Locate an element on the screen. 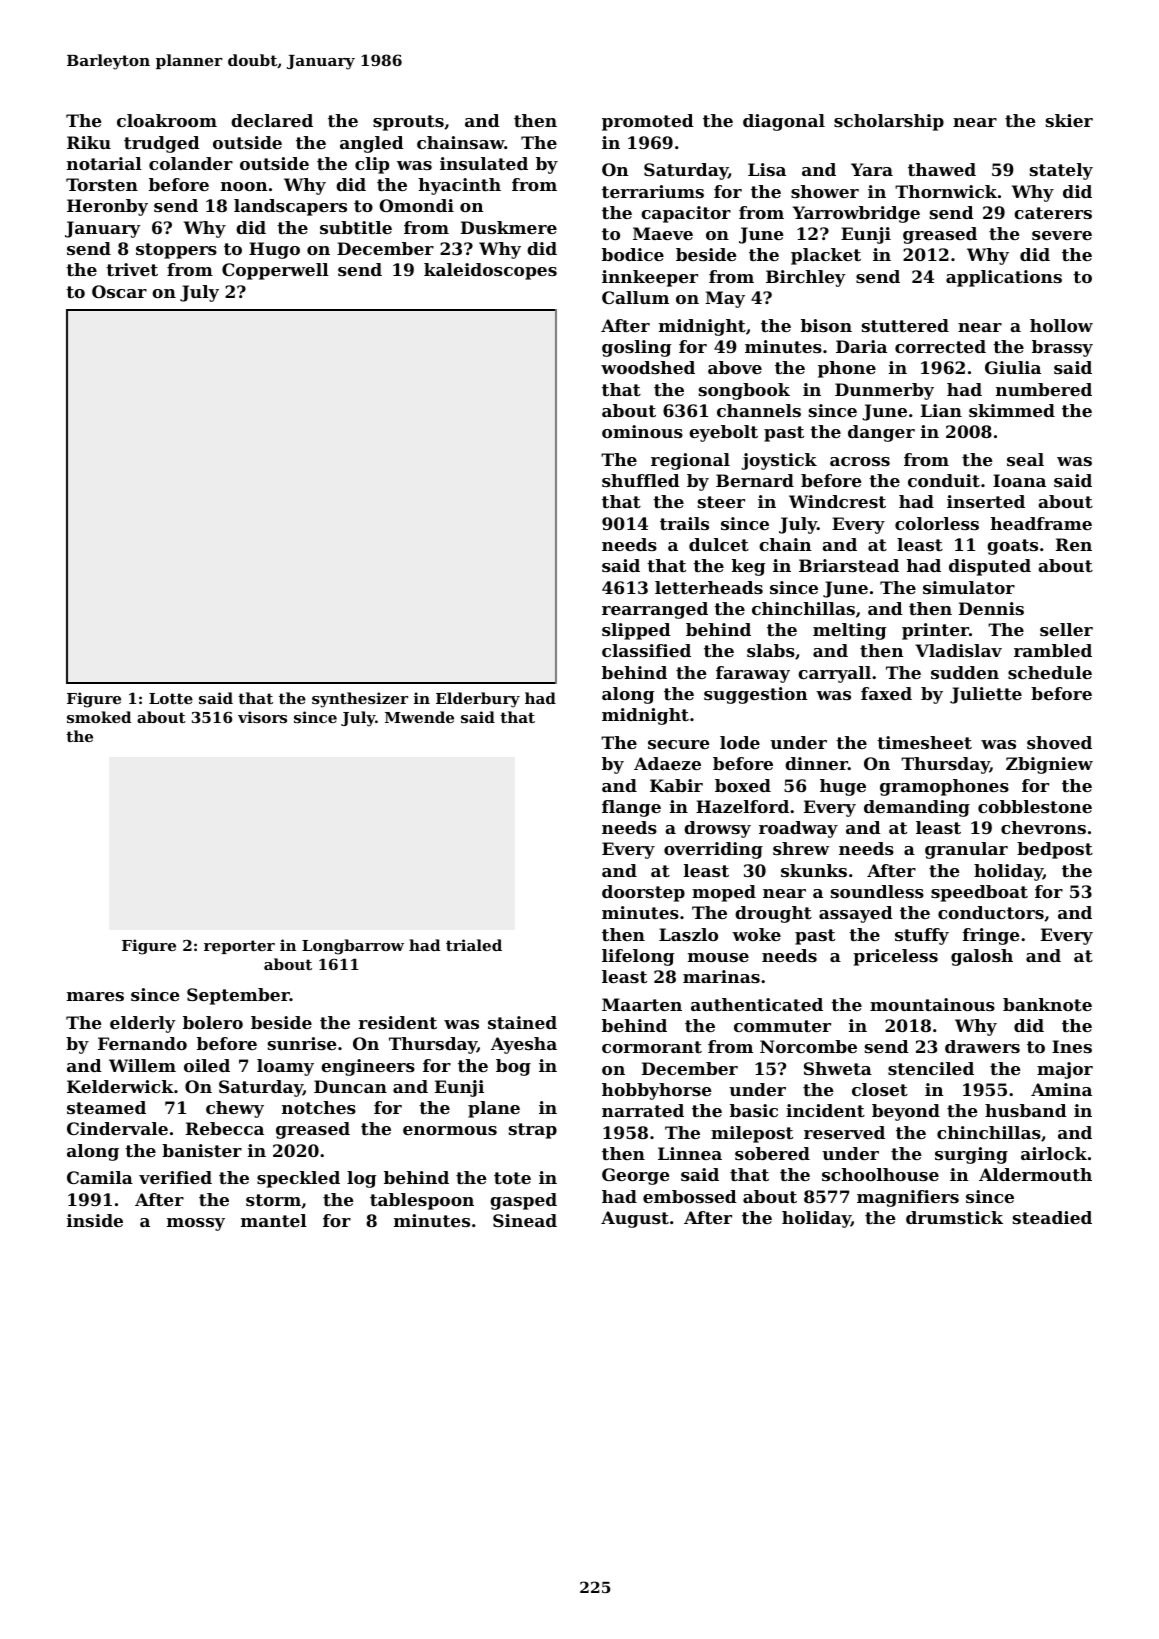  trails is located at coordinates (684, 523).
